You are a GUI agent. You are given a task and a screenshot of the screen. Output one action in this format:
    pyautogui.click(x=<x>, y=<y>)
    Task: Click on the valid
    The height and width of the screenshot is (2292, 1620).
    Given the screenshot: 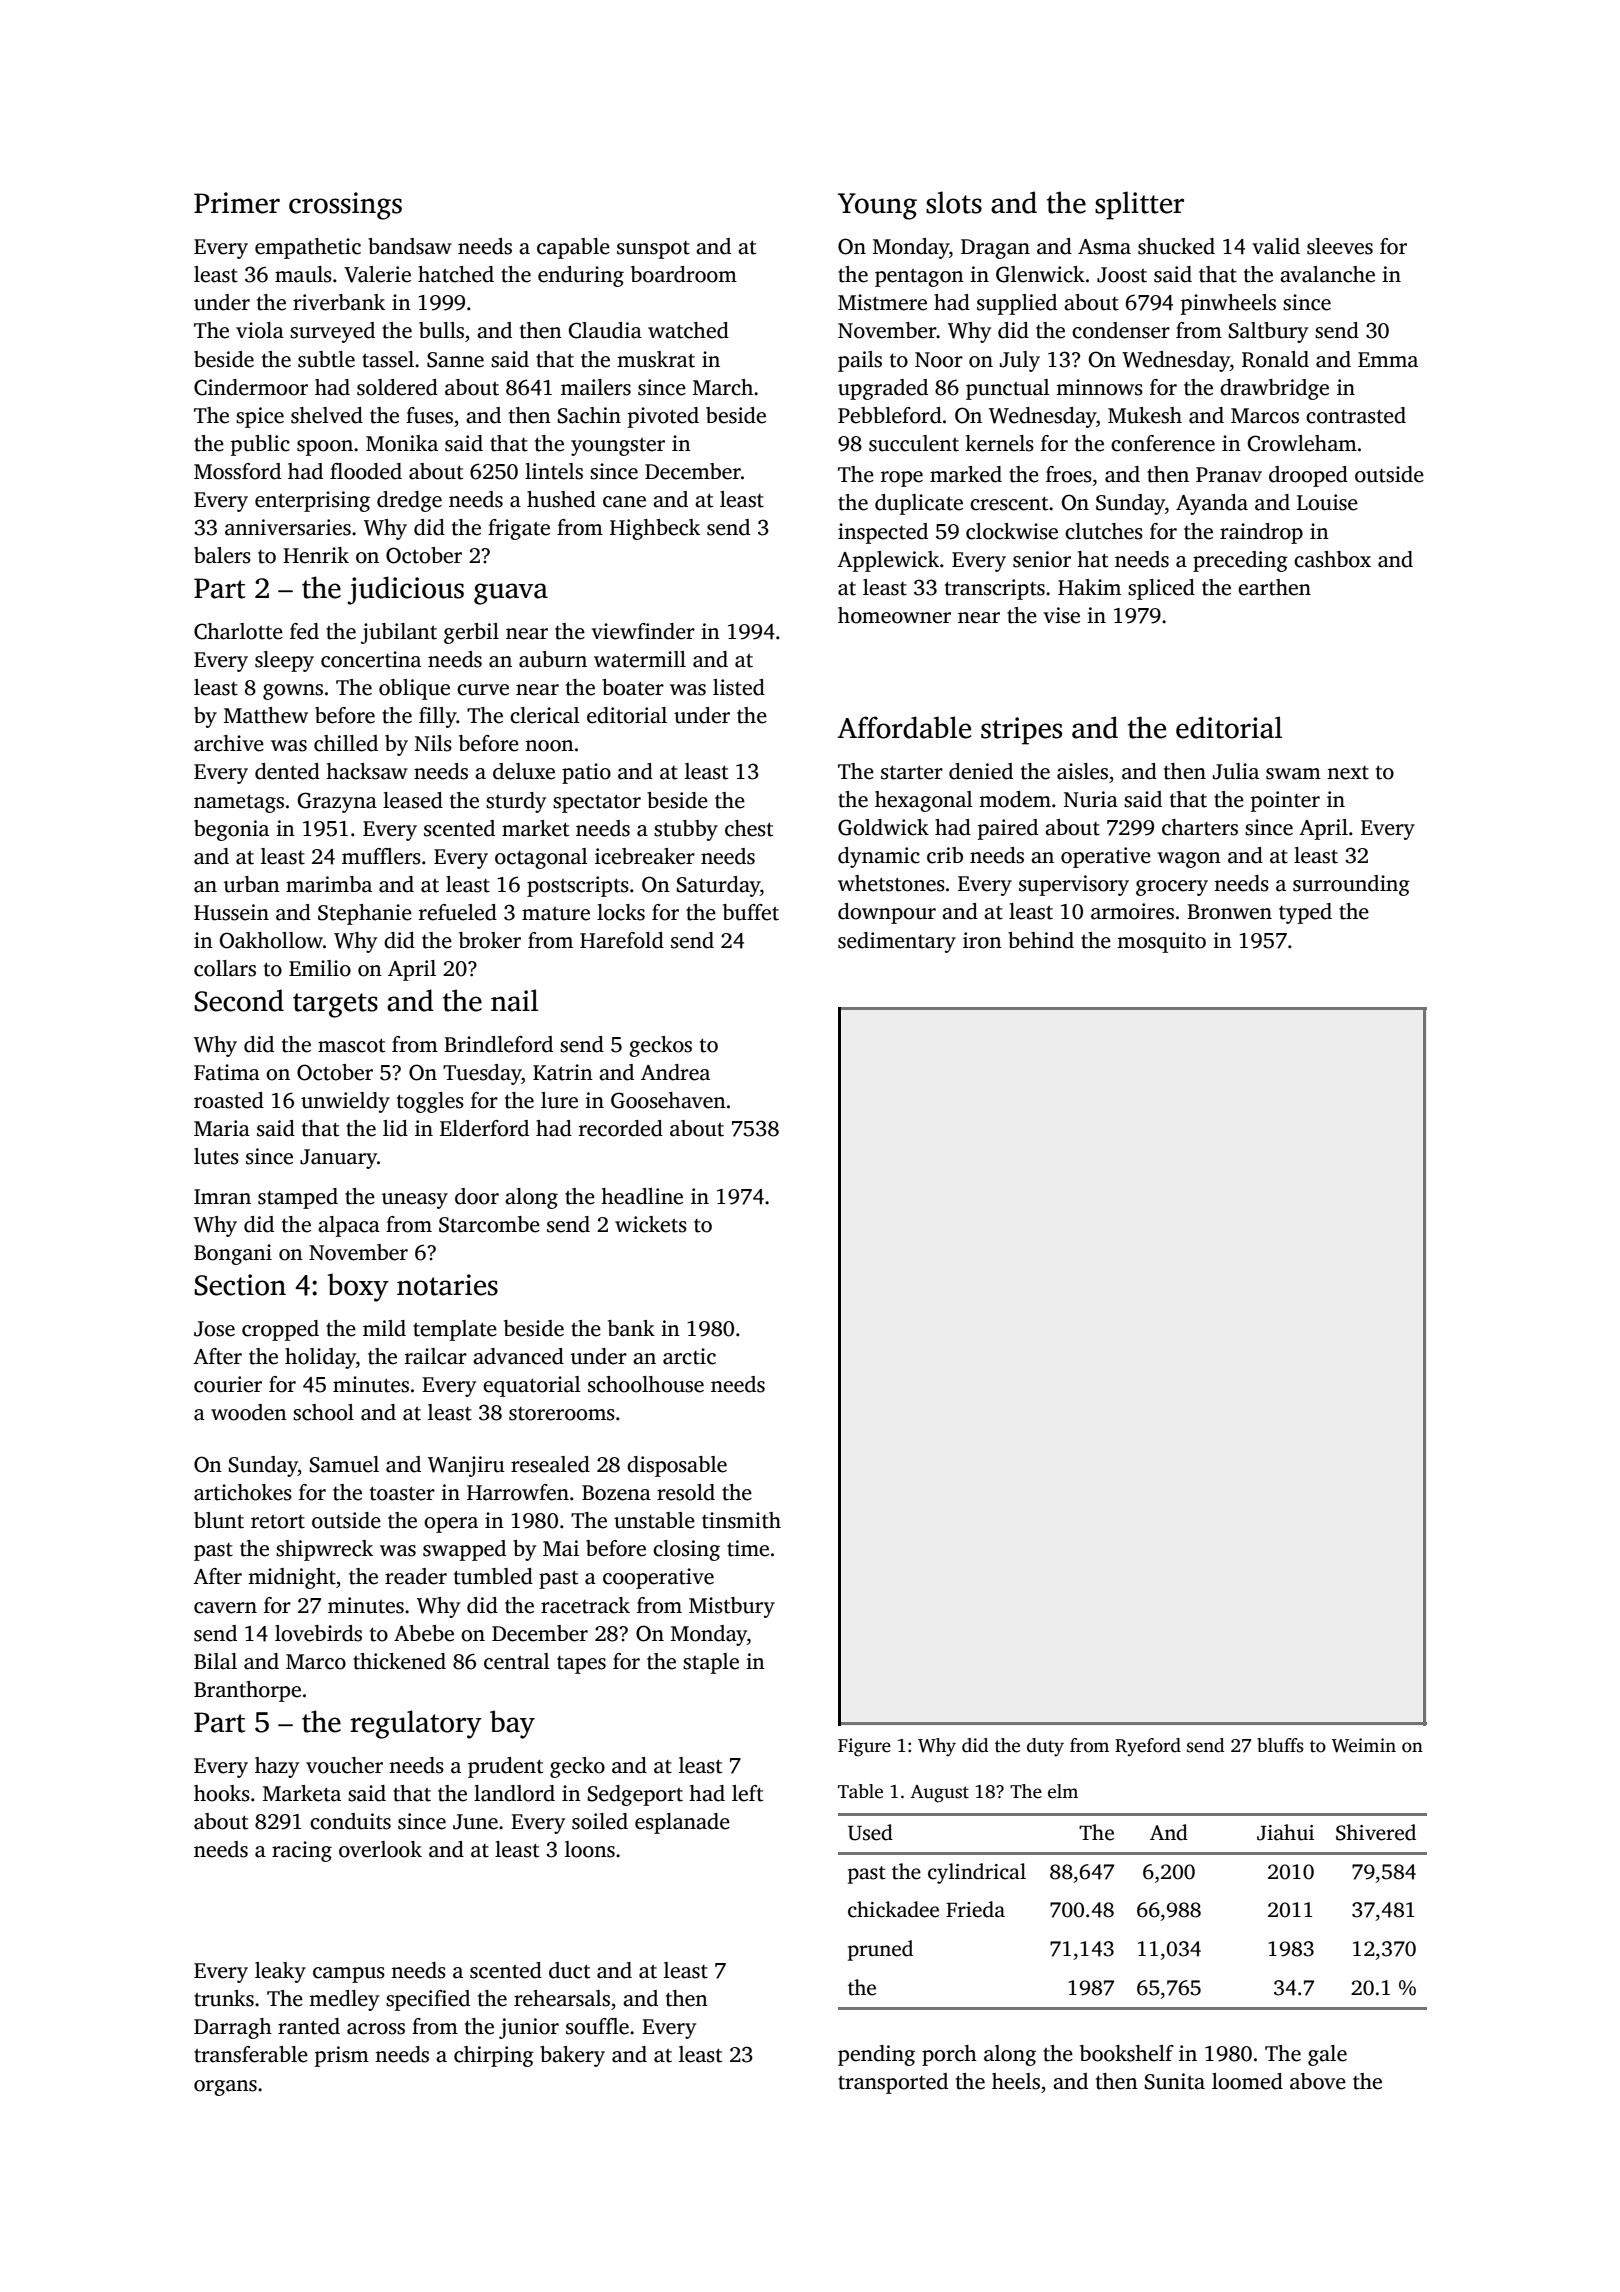 What is the action you would take?
    pyautogui.click(x=1276, y=246)
